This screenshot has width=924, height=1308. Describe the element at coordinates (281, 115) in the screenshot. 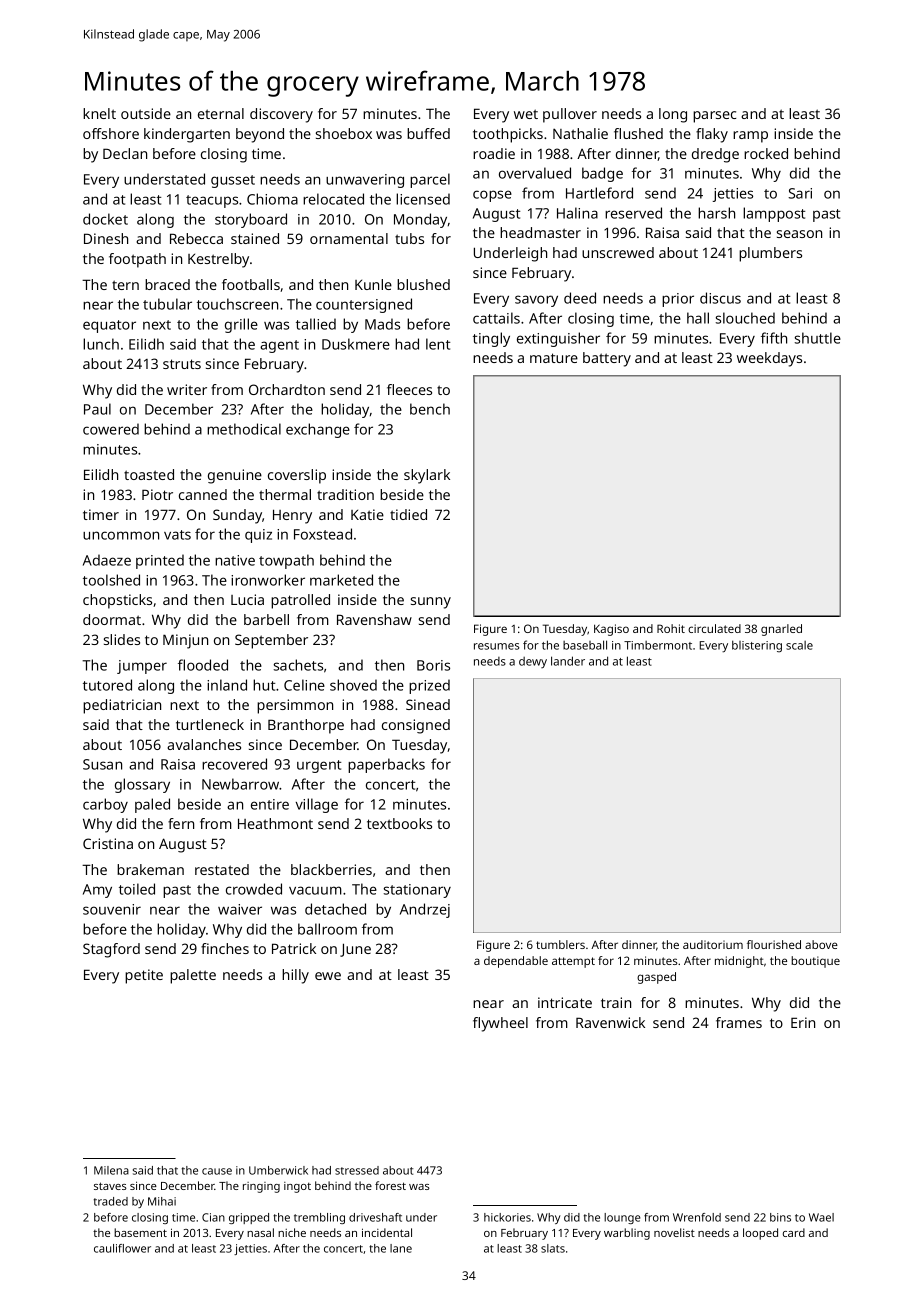

I see `discovery` at that location.
